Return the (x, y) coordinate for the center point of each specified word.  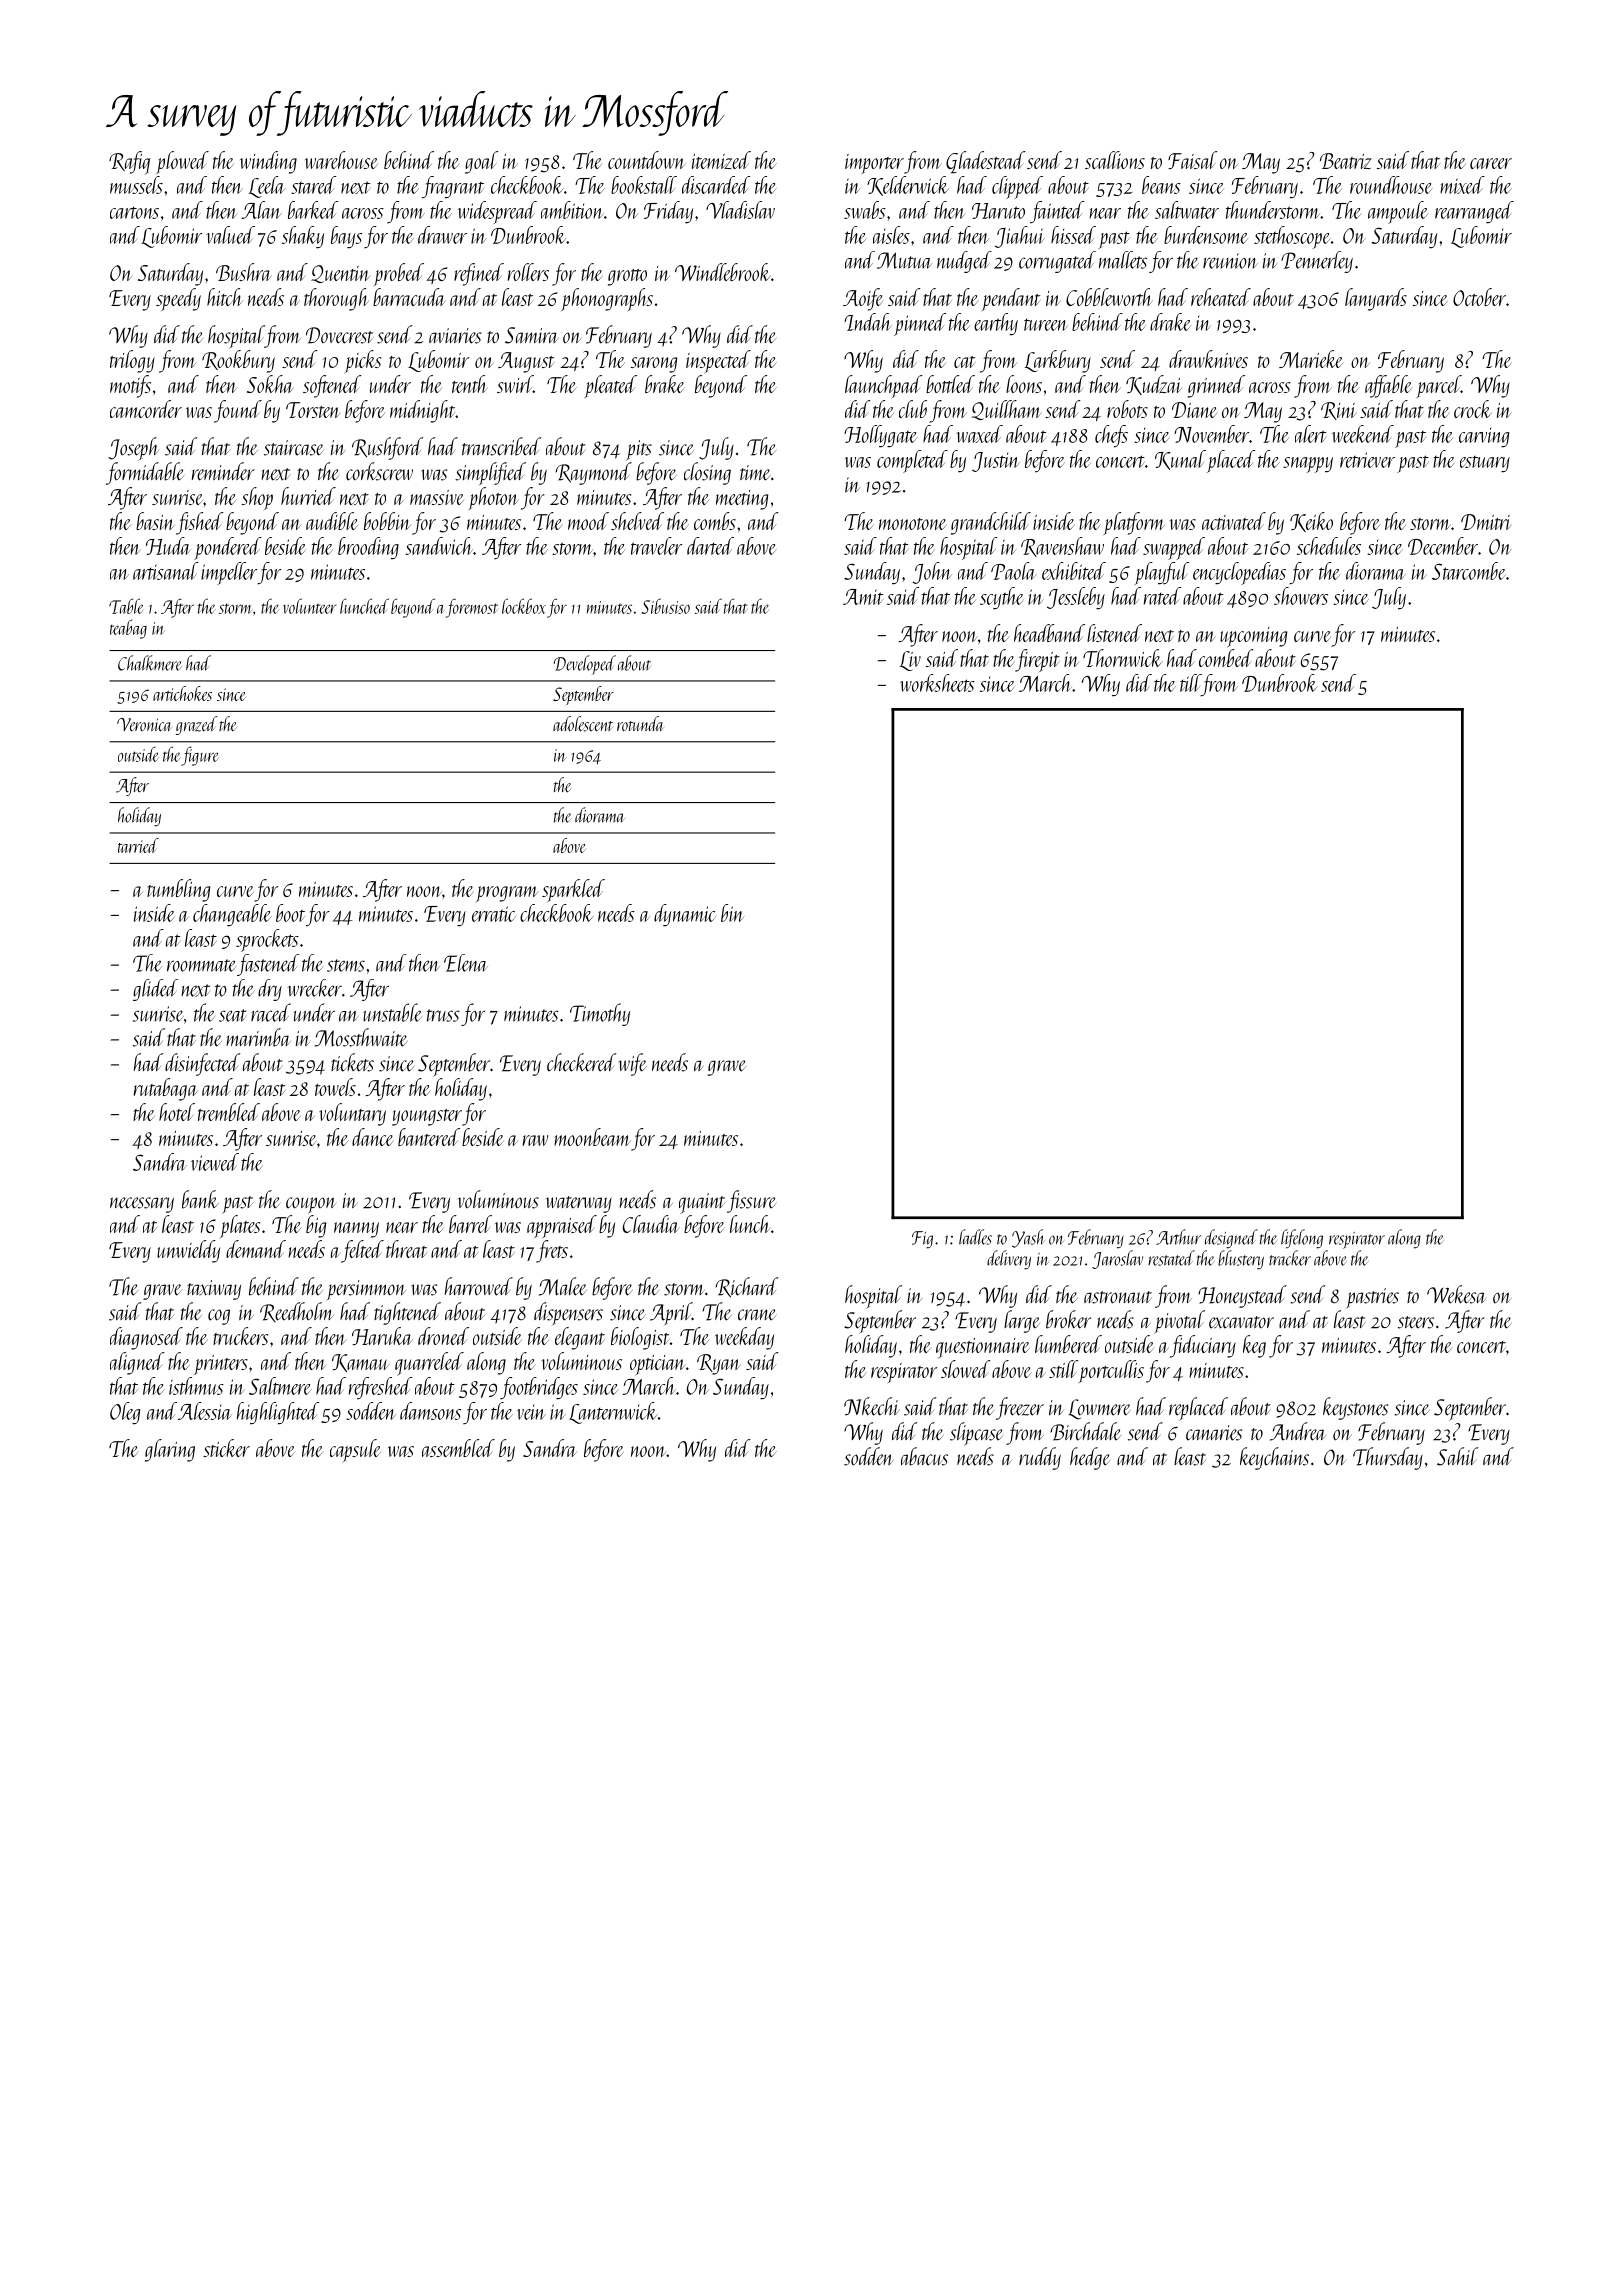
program (507, 894)
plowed (182, 162)
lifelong (1302, 1239)
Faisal (1192, 160)
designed (1231, 1239)
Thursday (1388, 1458)
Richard (746, 1287)
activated (1234, 521)
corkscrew (379, 471)
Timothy (600, 1014)
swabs (865, 210)
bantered (429, 1137)
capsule (355, 1450)
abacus (924, 1456)
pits (639, 450)
